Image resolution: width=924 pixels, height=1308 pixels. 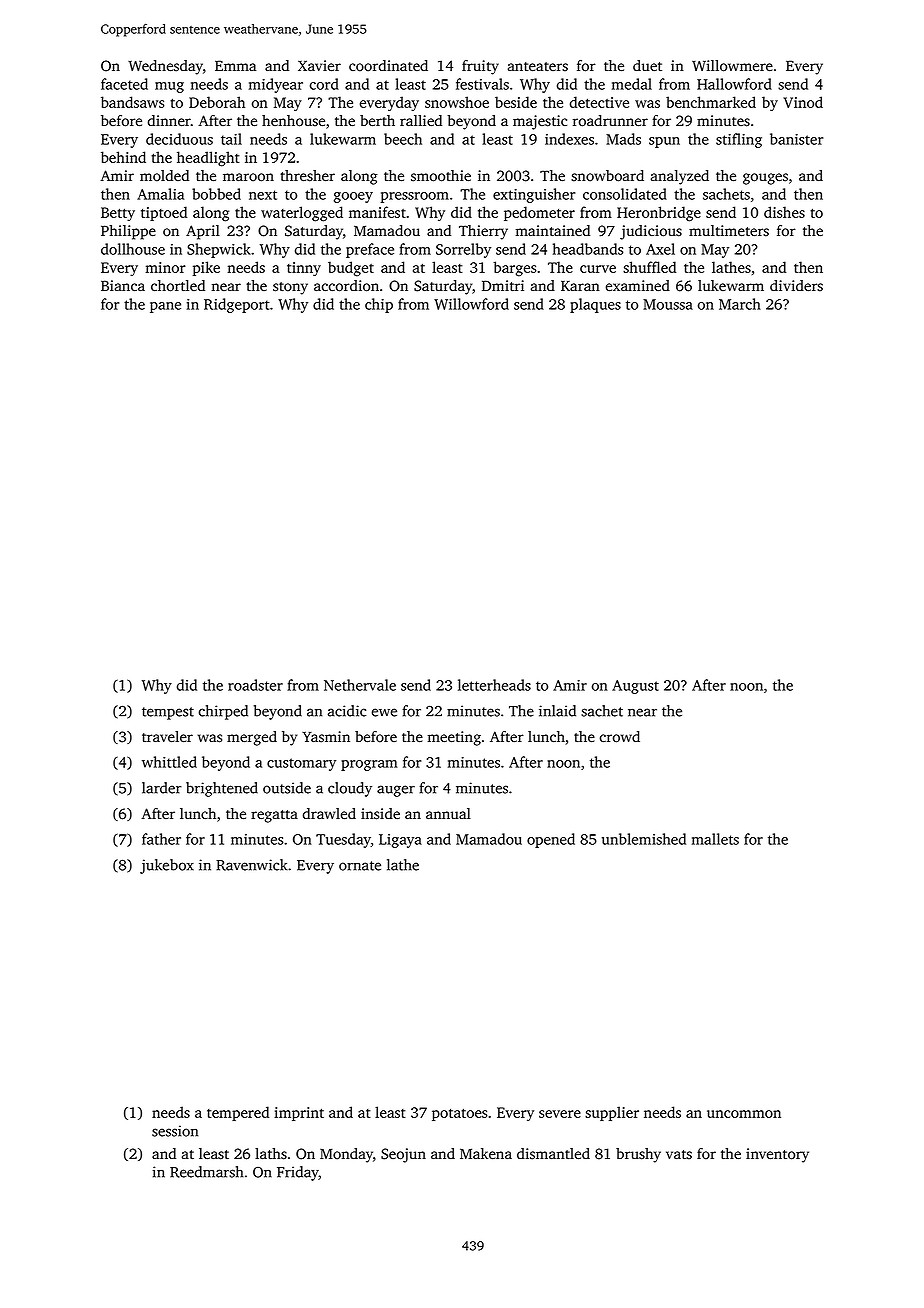 What do you see at coordinates (167, 737) in the page?
I see `traveler` at bounding box center [167, 737].
